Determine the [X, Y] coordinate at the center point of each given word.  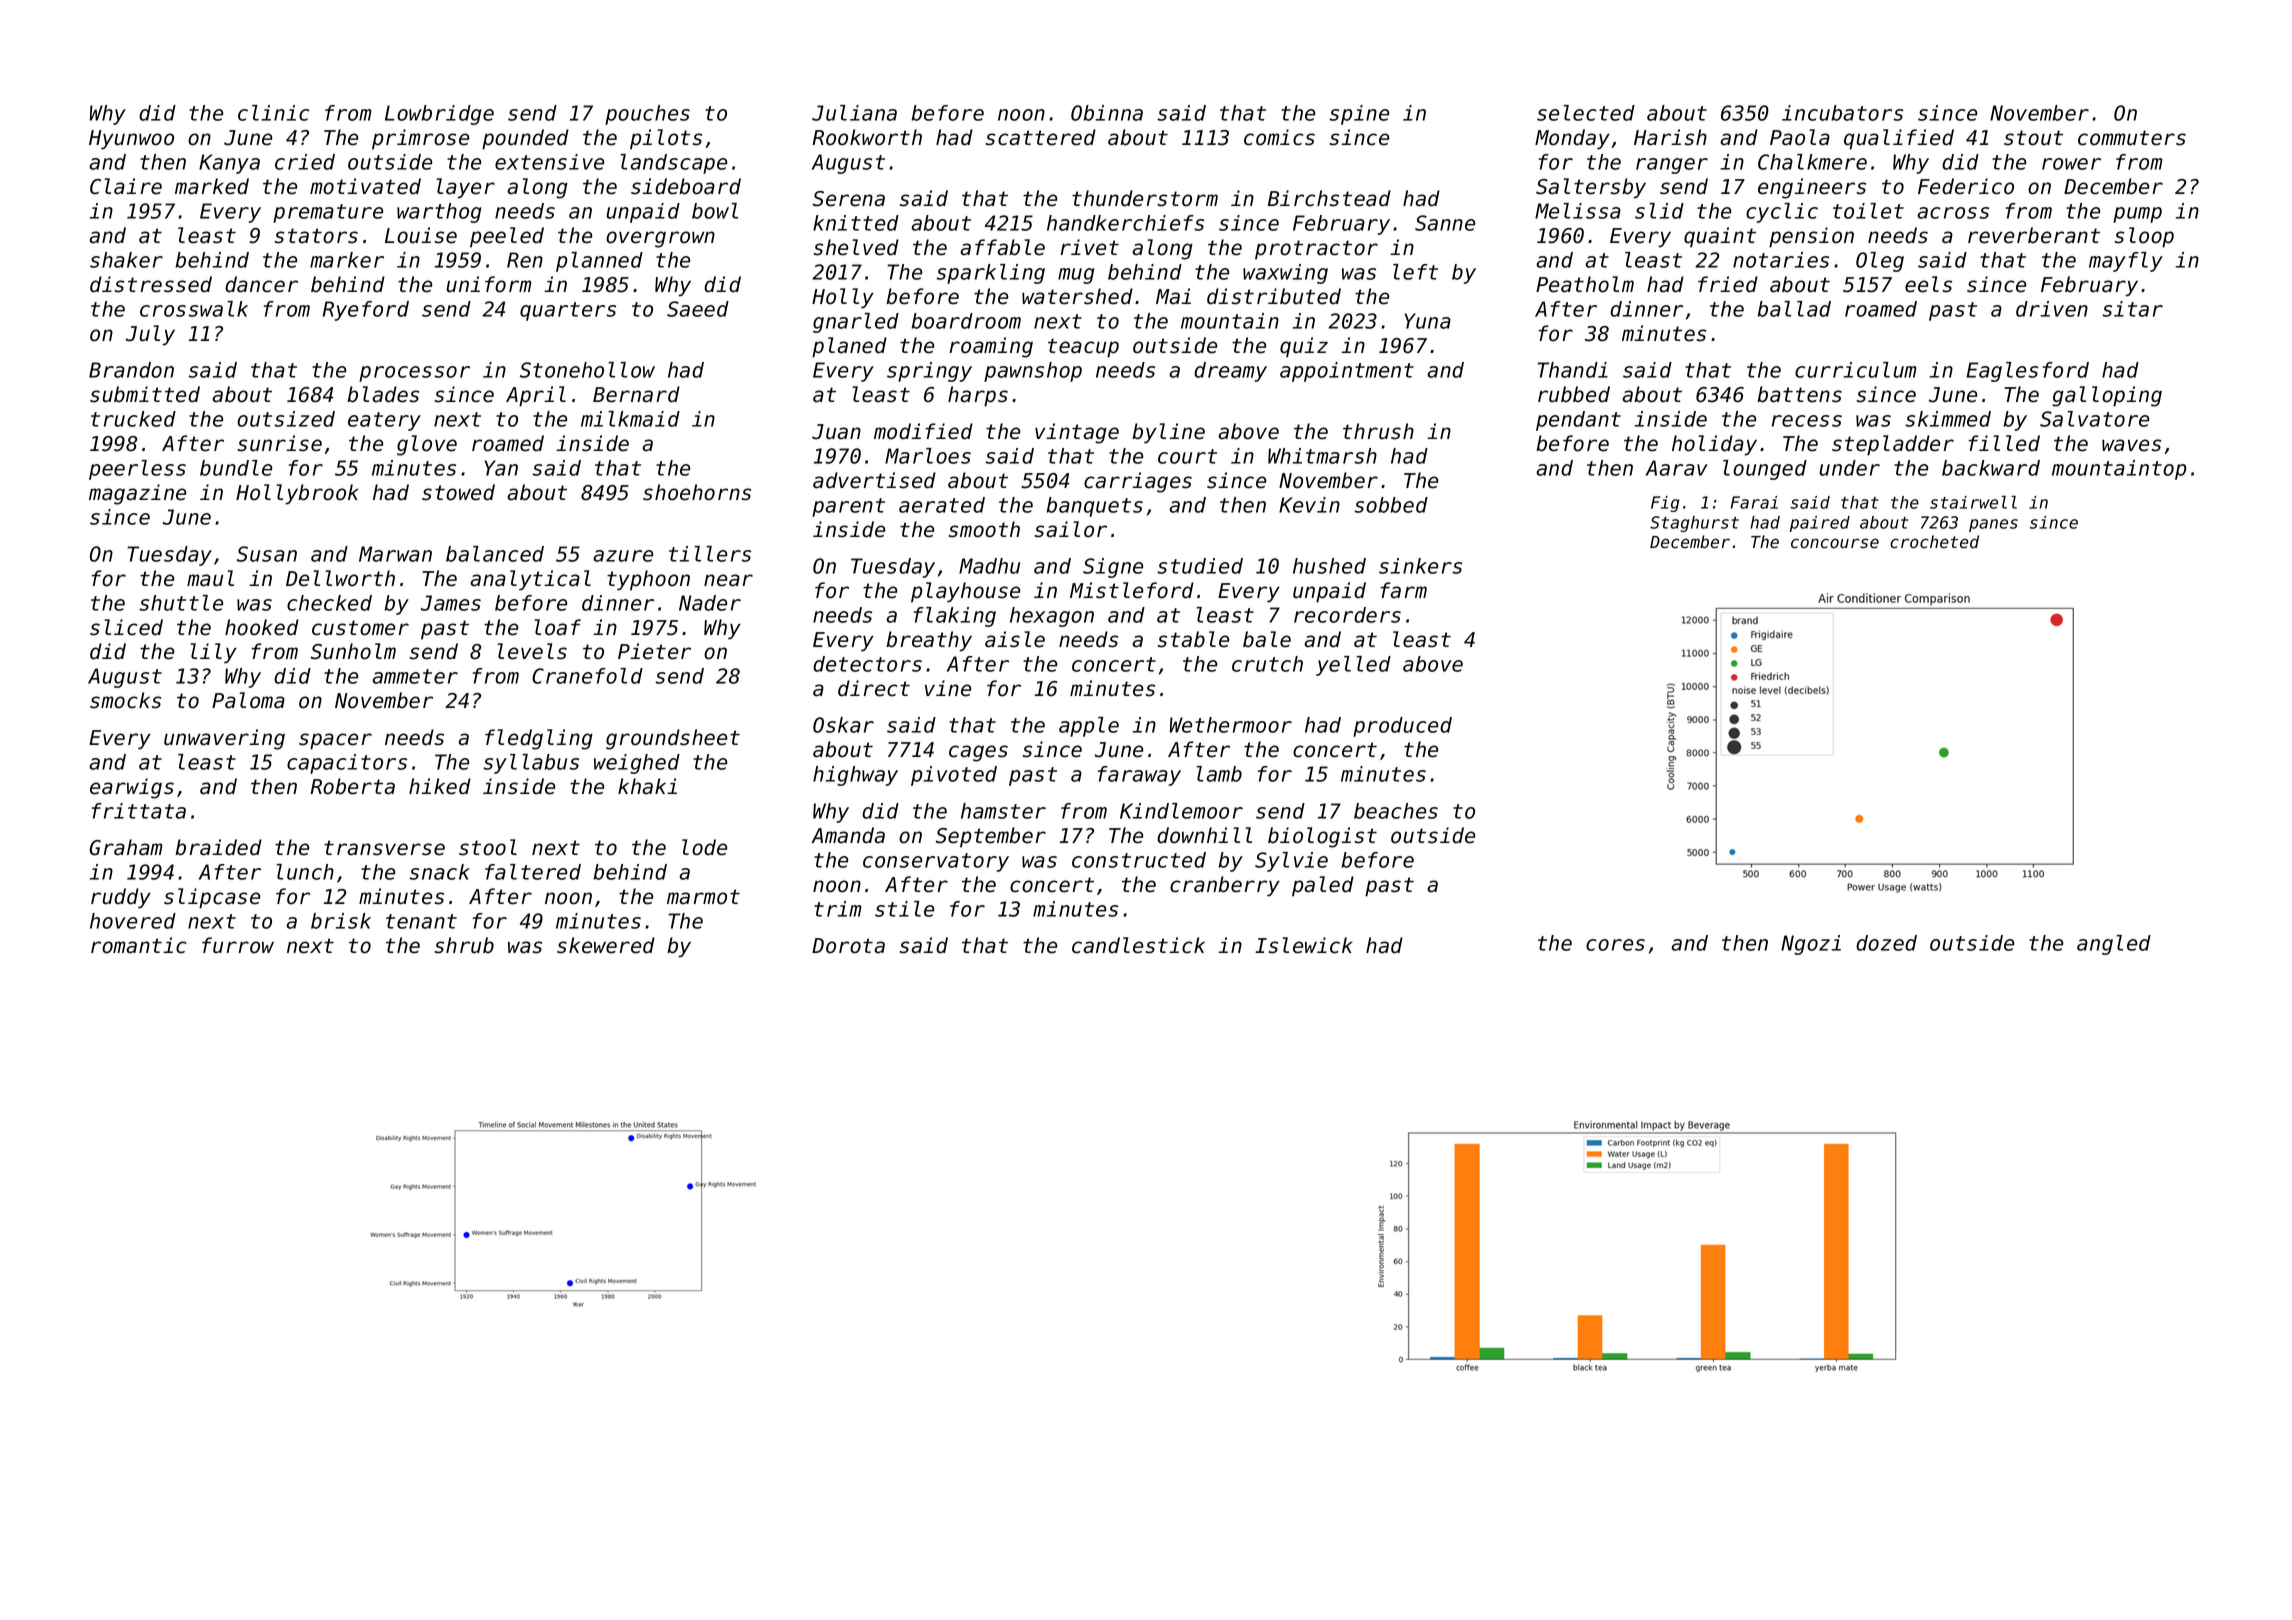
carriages [1138, 482]
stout [2033, 138]
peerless [137, 470]
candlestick [1138, 945]
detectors [867, 664]
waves [2131, 445]
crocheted [1934, 542]
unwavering [224, 739]
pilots [666, 139]
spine [1359, 115]
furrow [238, 945]
